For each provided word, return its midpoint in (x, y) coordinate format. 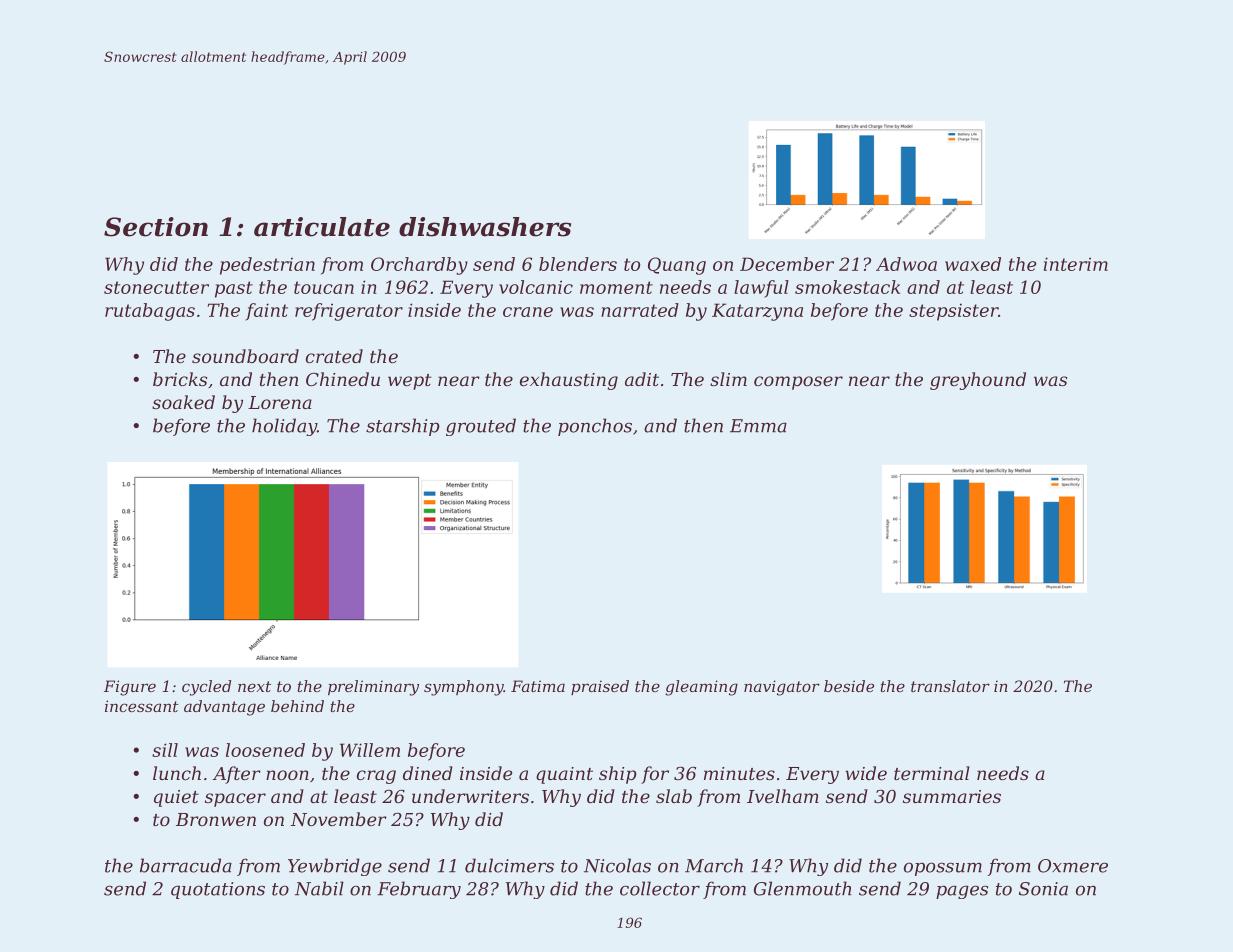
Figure (130, 688)
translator (950, 686)
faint (267, 312)
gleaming (701, 688)
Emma (758, 426)
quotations (218, 890)
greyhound (978, 381)
